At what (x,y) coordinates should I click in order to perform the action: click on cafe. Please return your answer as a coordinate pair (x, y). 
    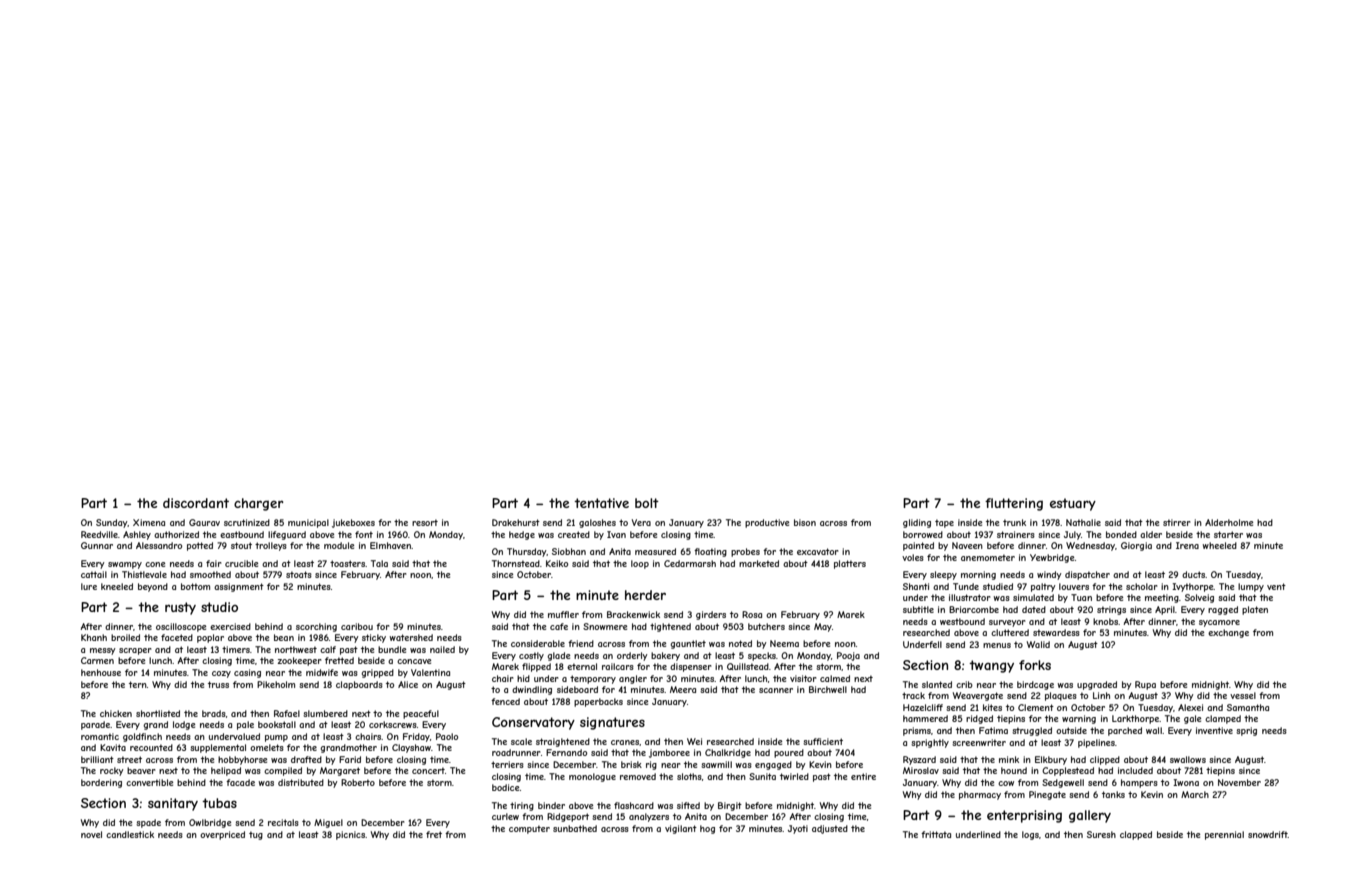
    Looking at the image, I should click on (559, 626).
